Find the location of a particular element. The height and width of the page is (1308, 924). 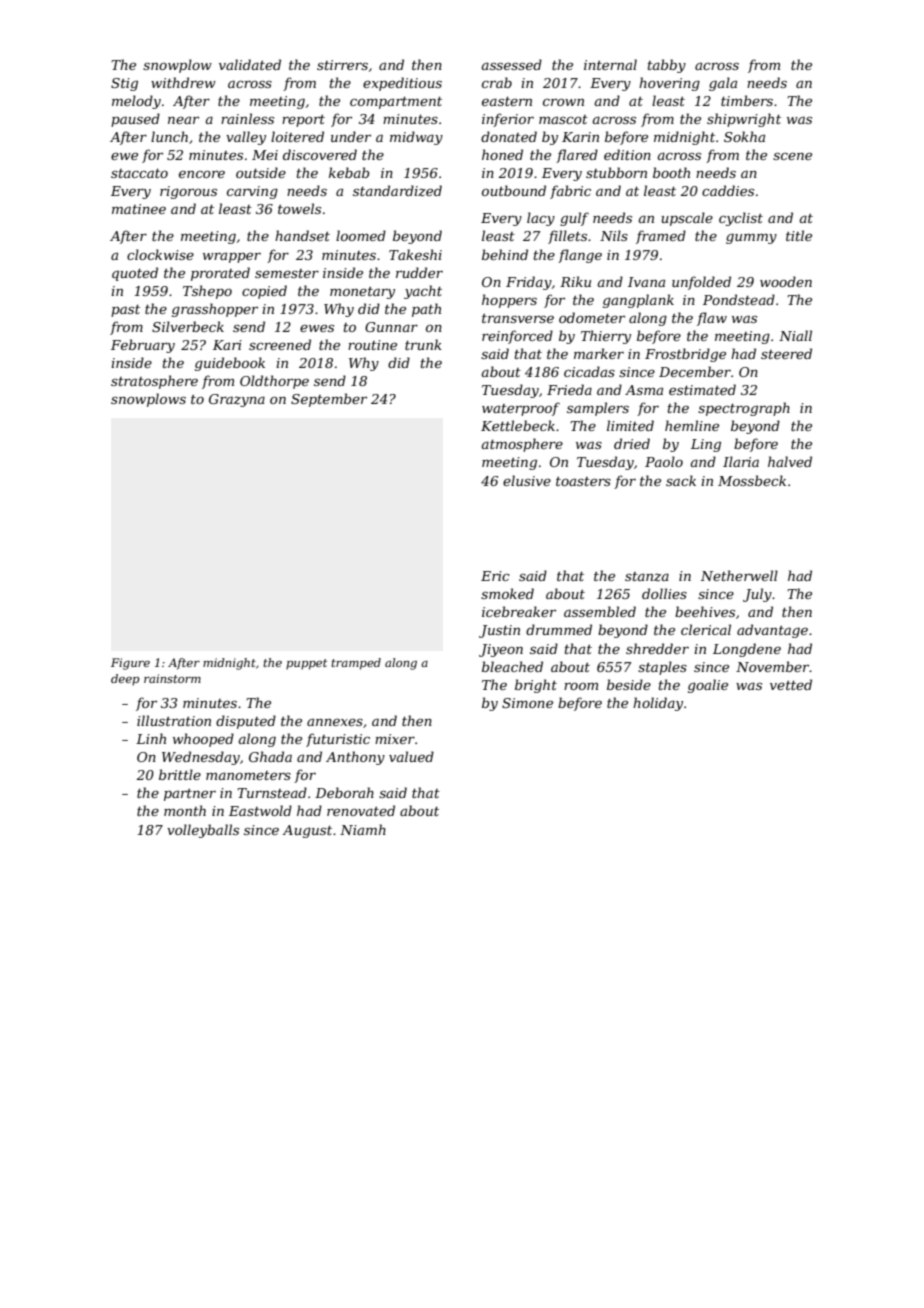

valued is located at coordinates (411, 756).
